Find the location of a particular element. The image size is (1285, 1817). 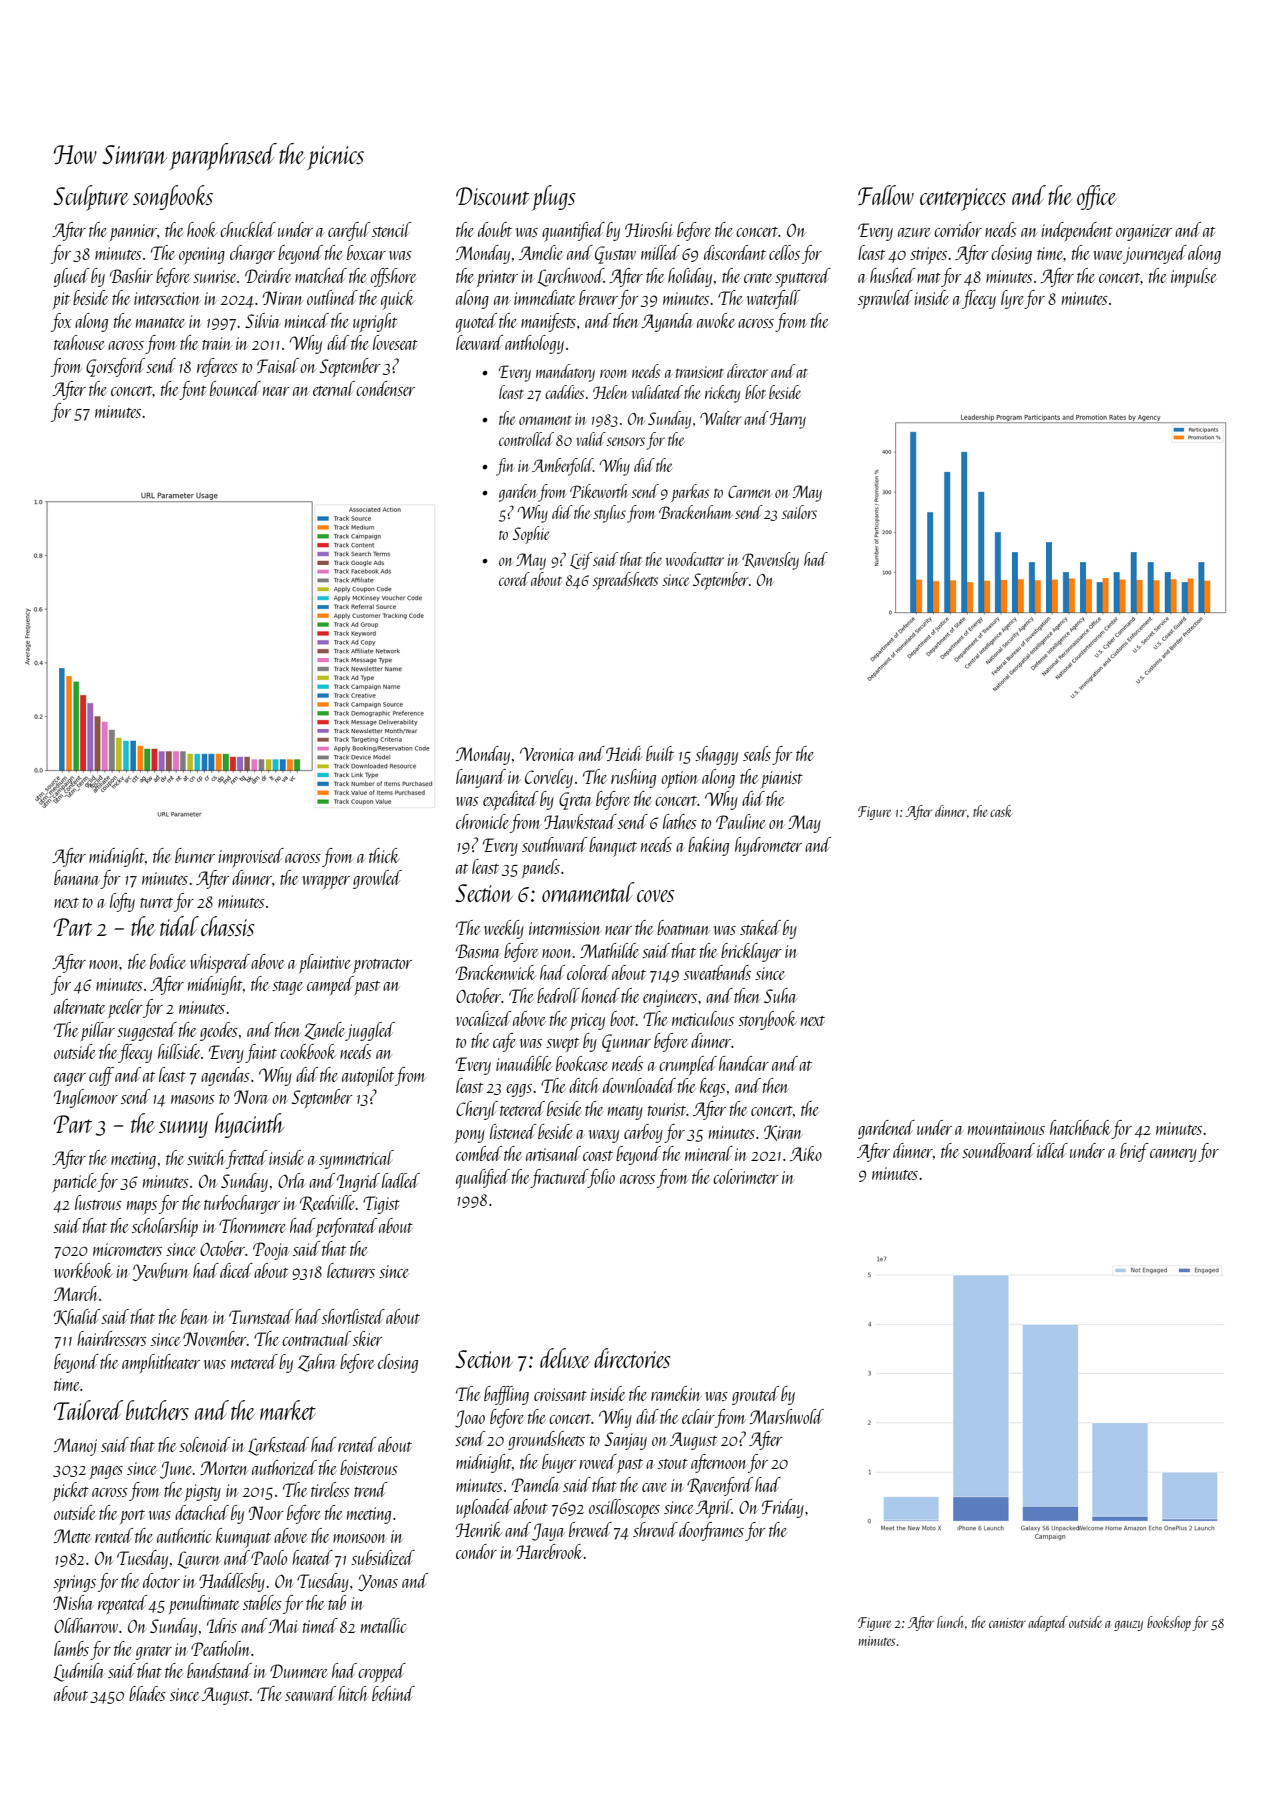

hitch is located at coordinates (353, 1693).
